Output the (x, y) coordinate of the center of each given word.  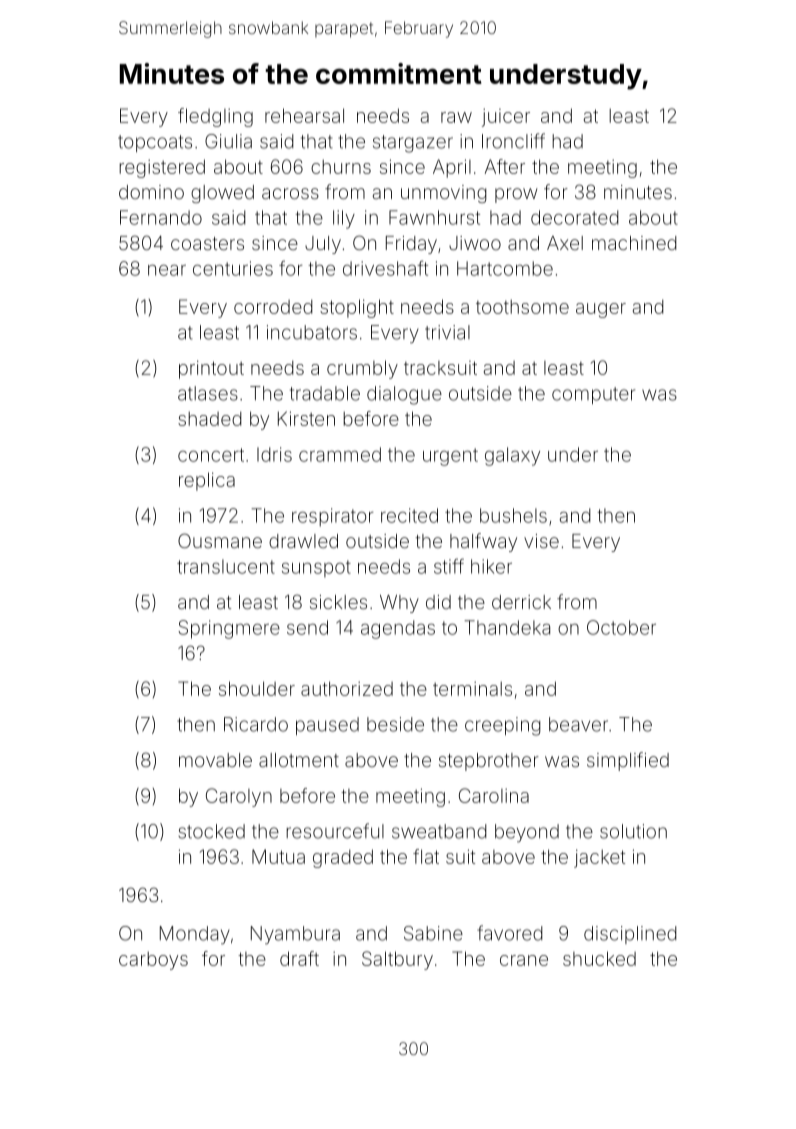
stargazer (413, 144)
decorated (575, 217)
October (621, 627)
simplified (628, 761)
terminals (472, 688)
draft (299, 958)
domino (151, 192)
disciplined (630, 935)
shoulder (257, 688)
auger (601, 310)
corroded (273, 307)
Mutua (278, 856)
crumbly (362, 369)
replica (207, 481)
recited (409, 515)
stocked (211, 831)
